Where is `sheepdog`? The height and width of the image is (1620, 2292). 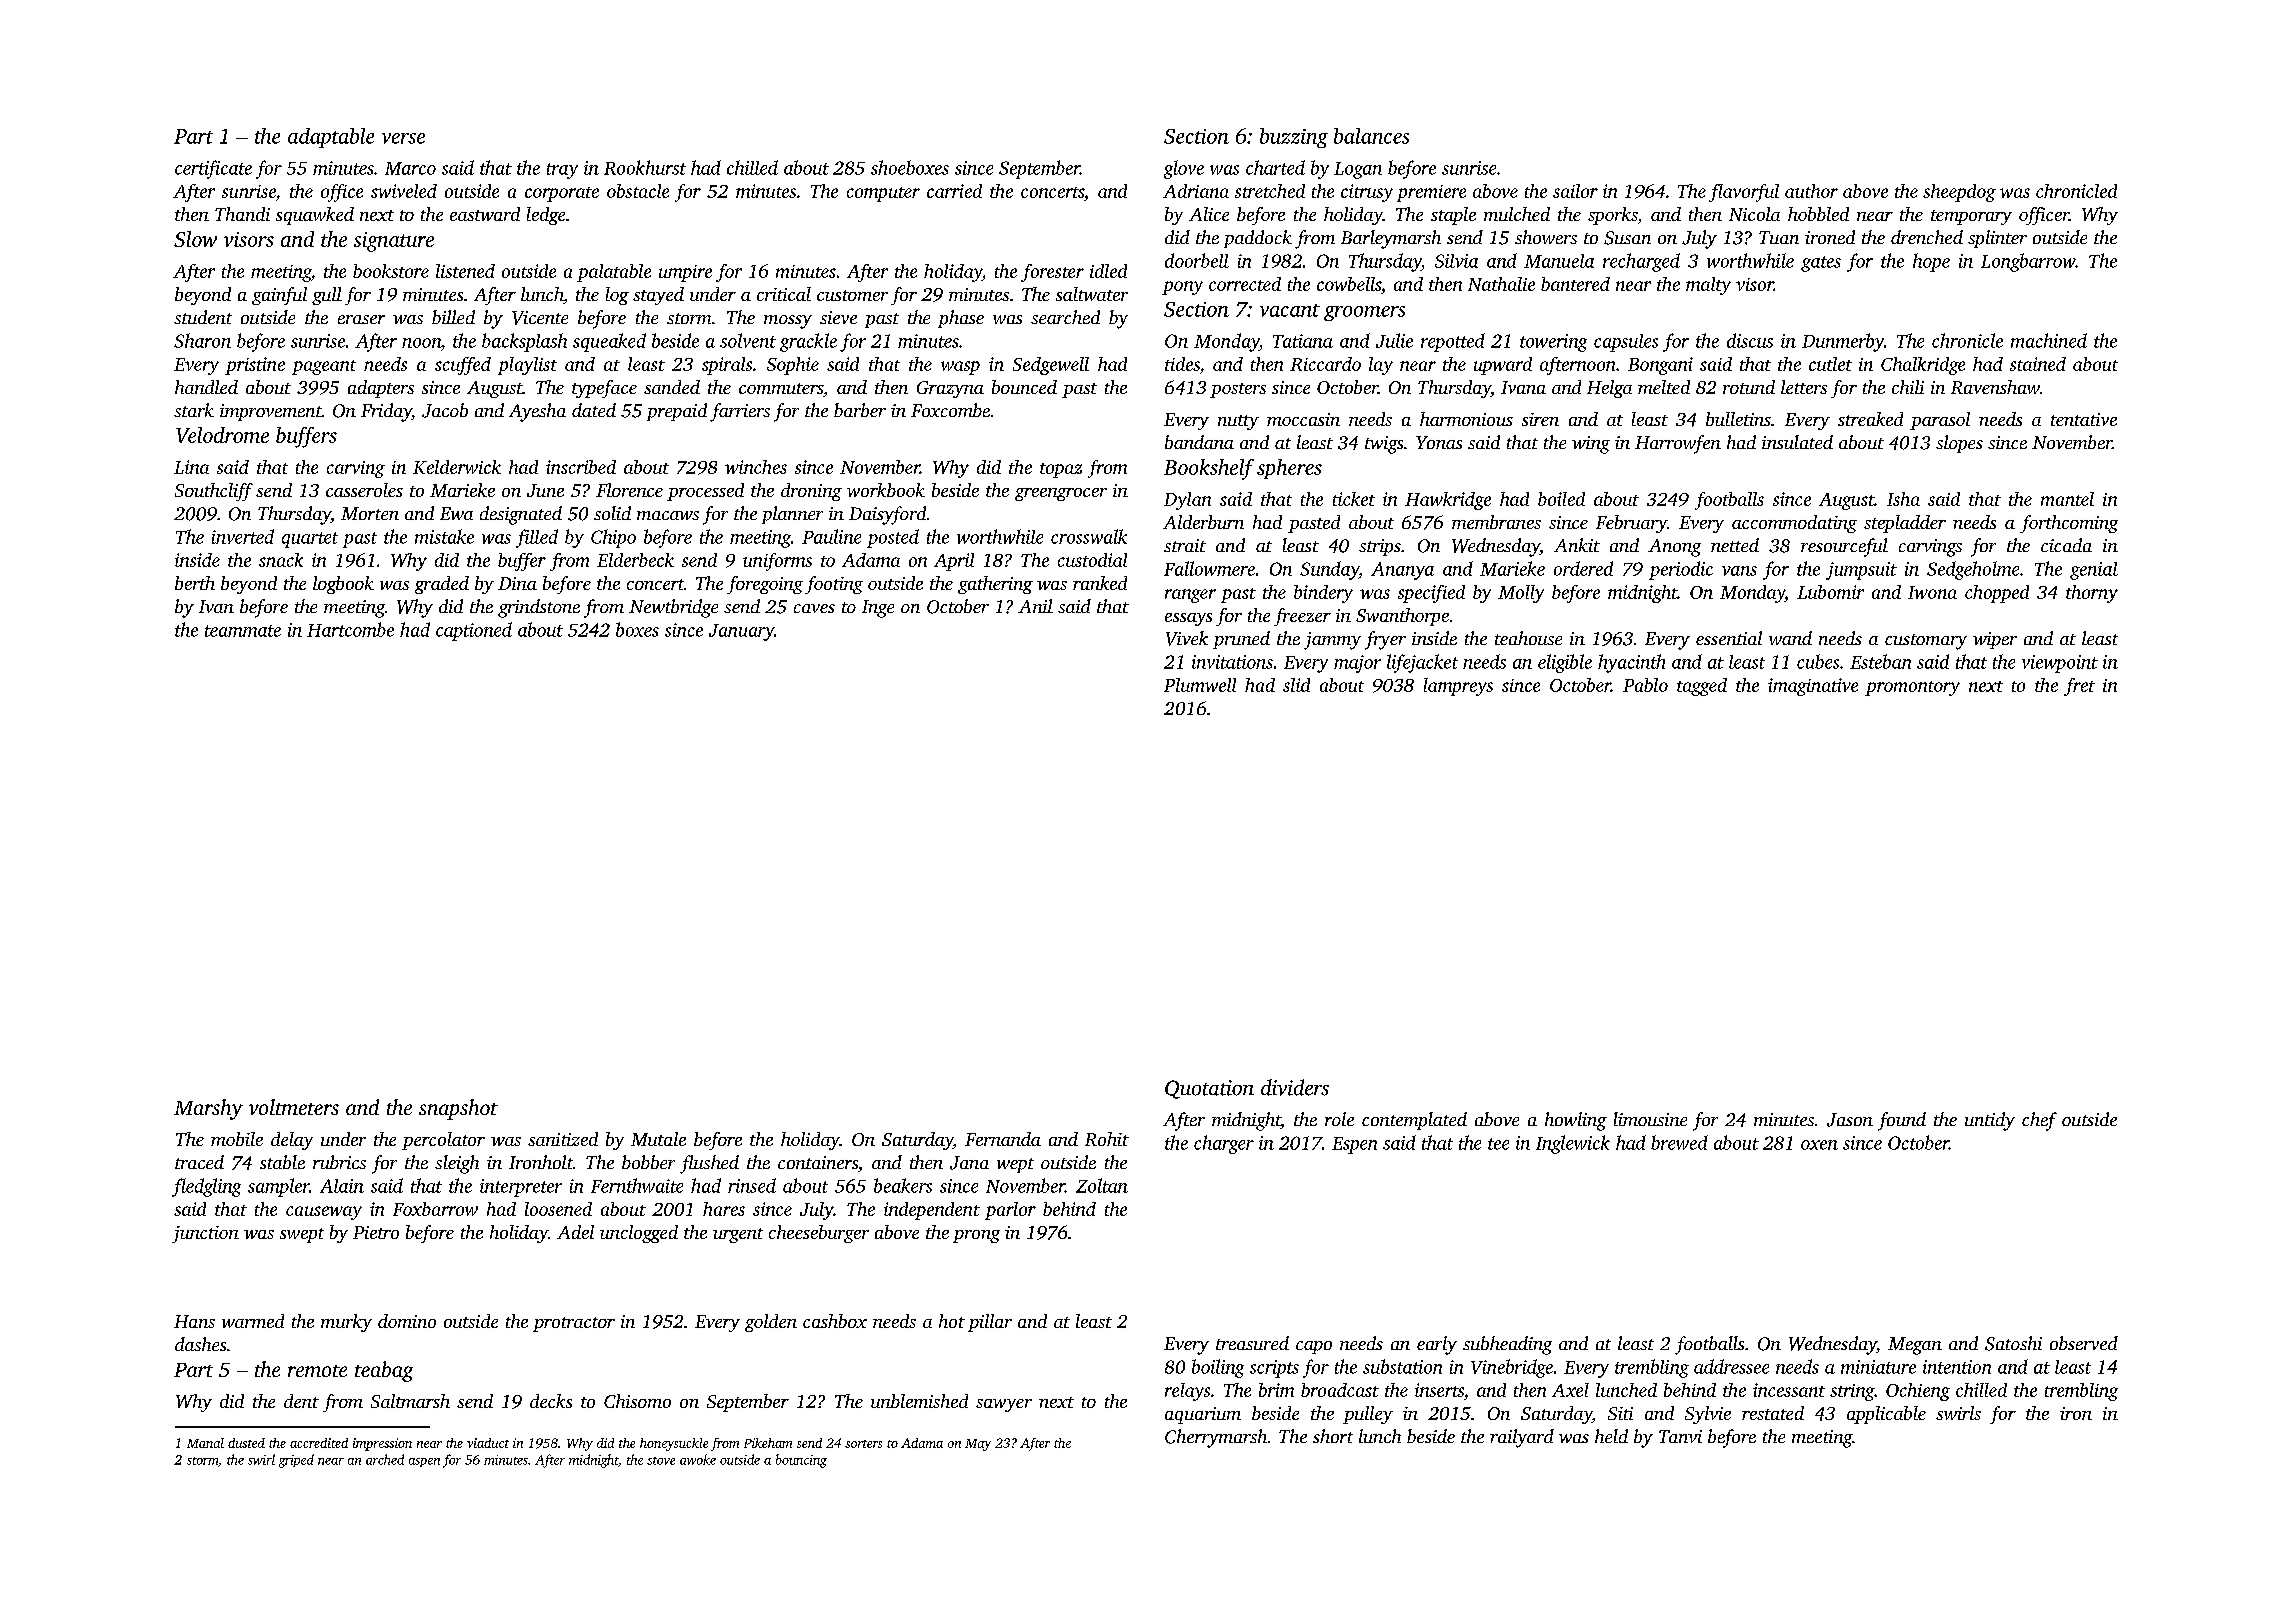
sheepdog is located at coordinates (1959, 193).
